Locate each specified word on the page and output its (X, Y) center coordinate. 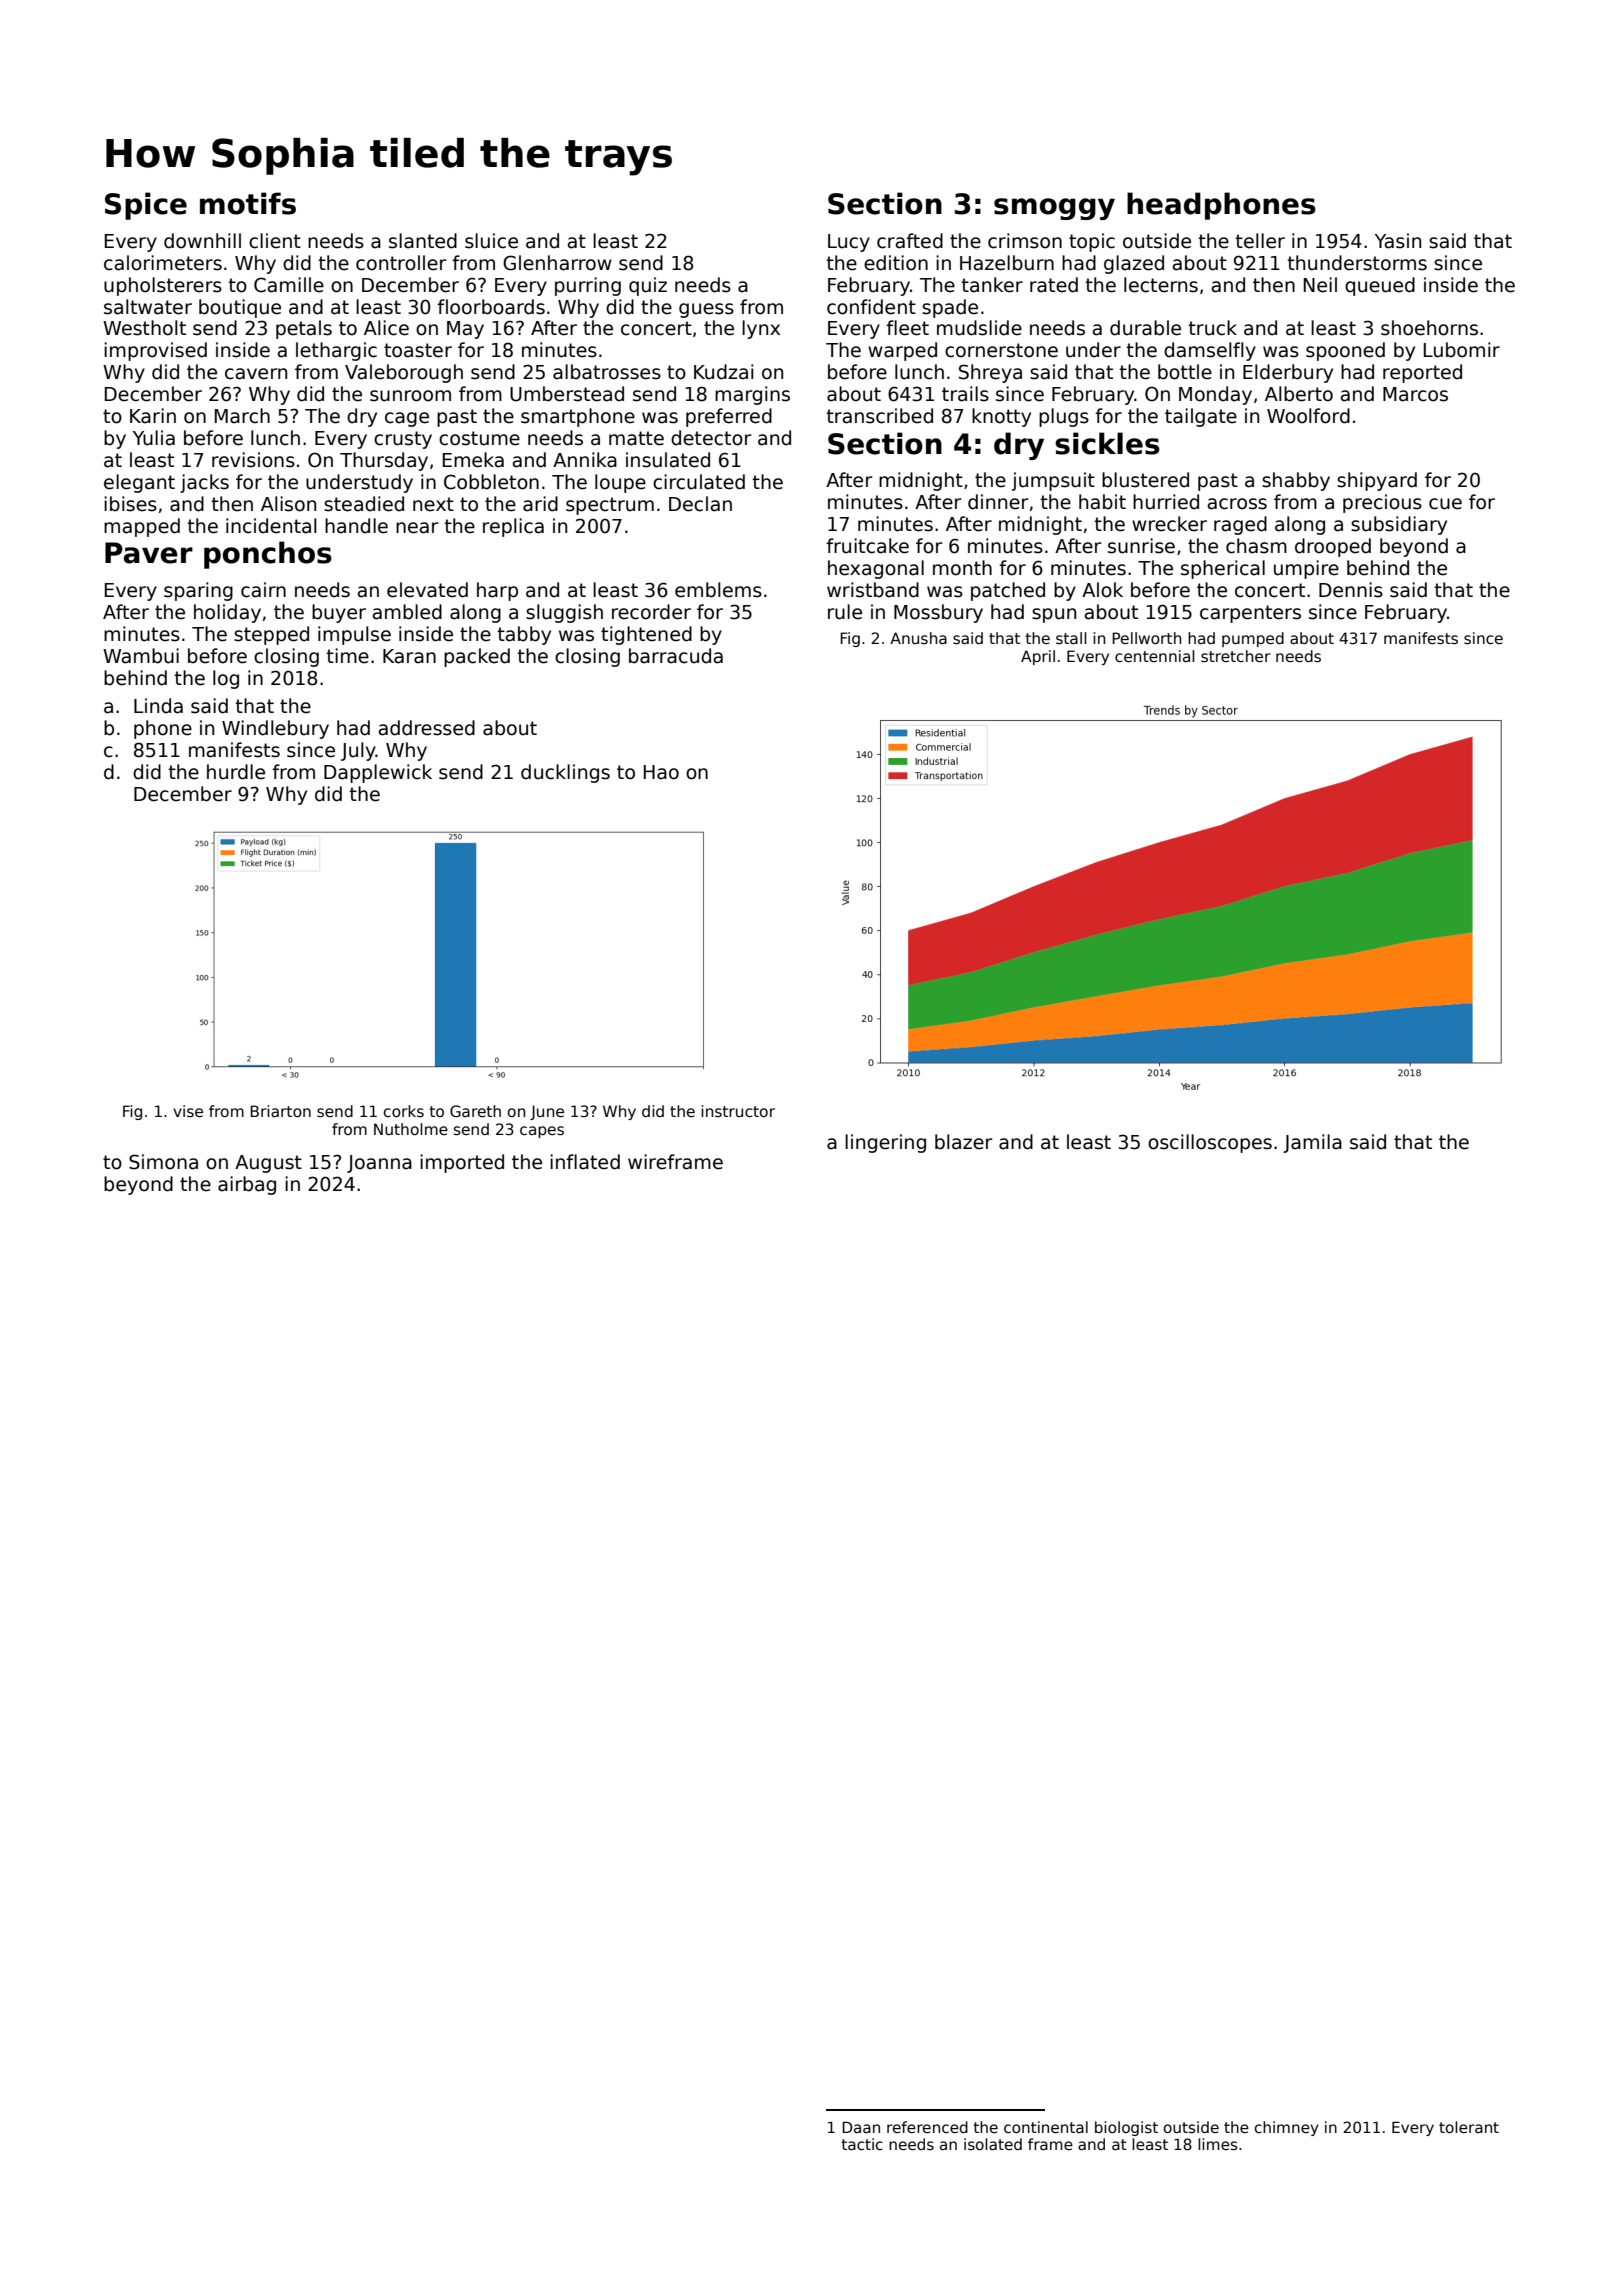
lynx (761, 329)
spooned (1345, 351)
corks (404, 1111)
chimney (1287, 2128)
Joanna (379, 1164)
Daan (861, 2127)
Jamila (1312, 1143)
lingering (885, 1143)
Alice (386, 328)
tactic (862, 2144)
